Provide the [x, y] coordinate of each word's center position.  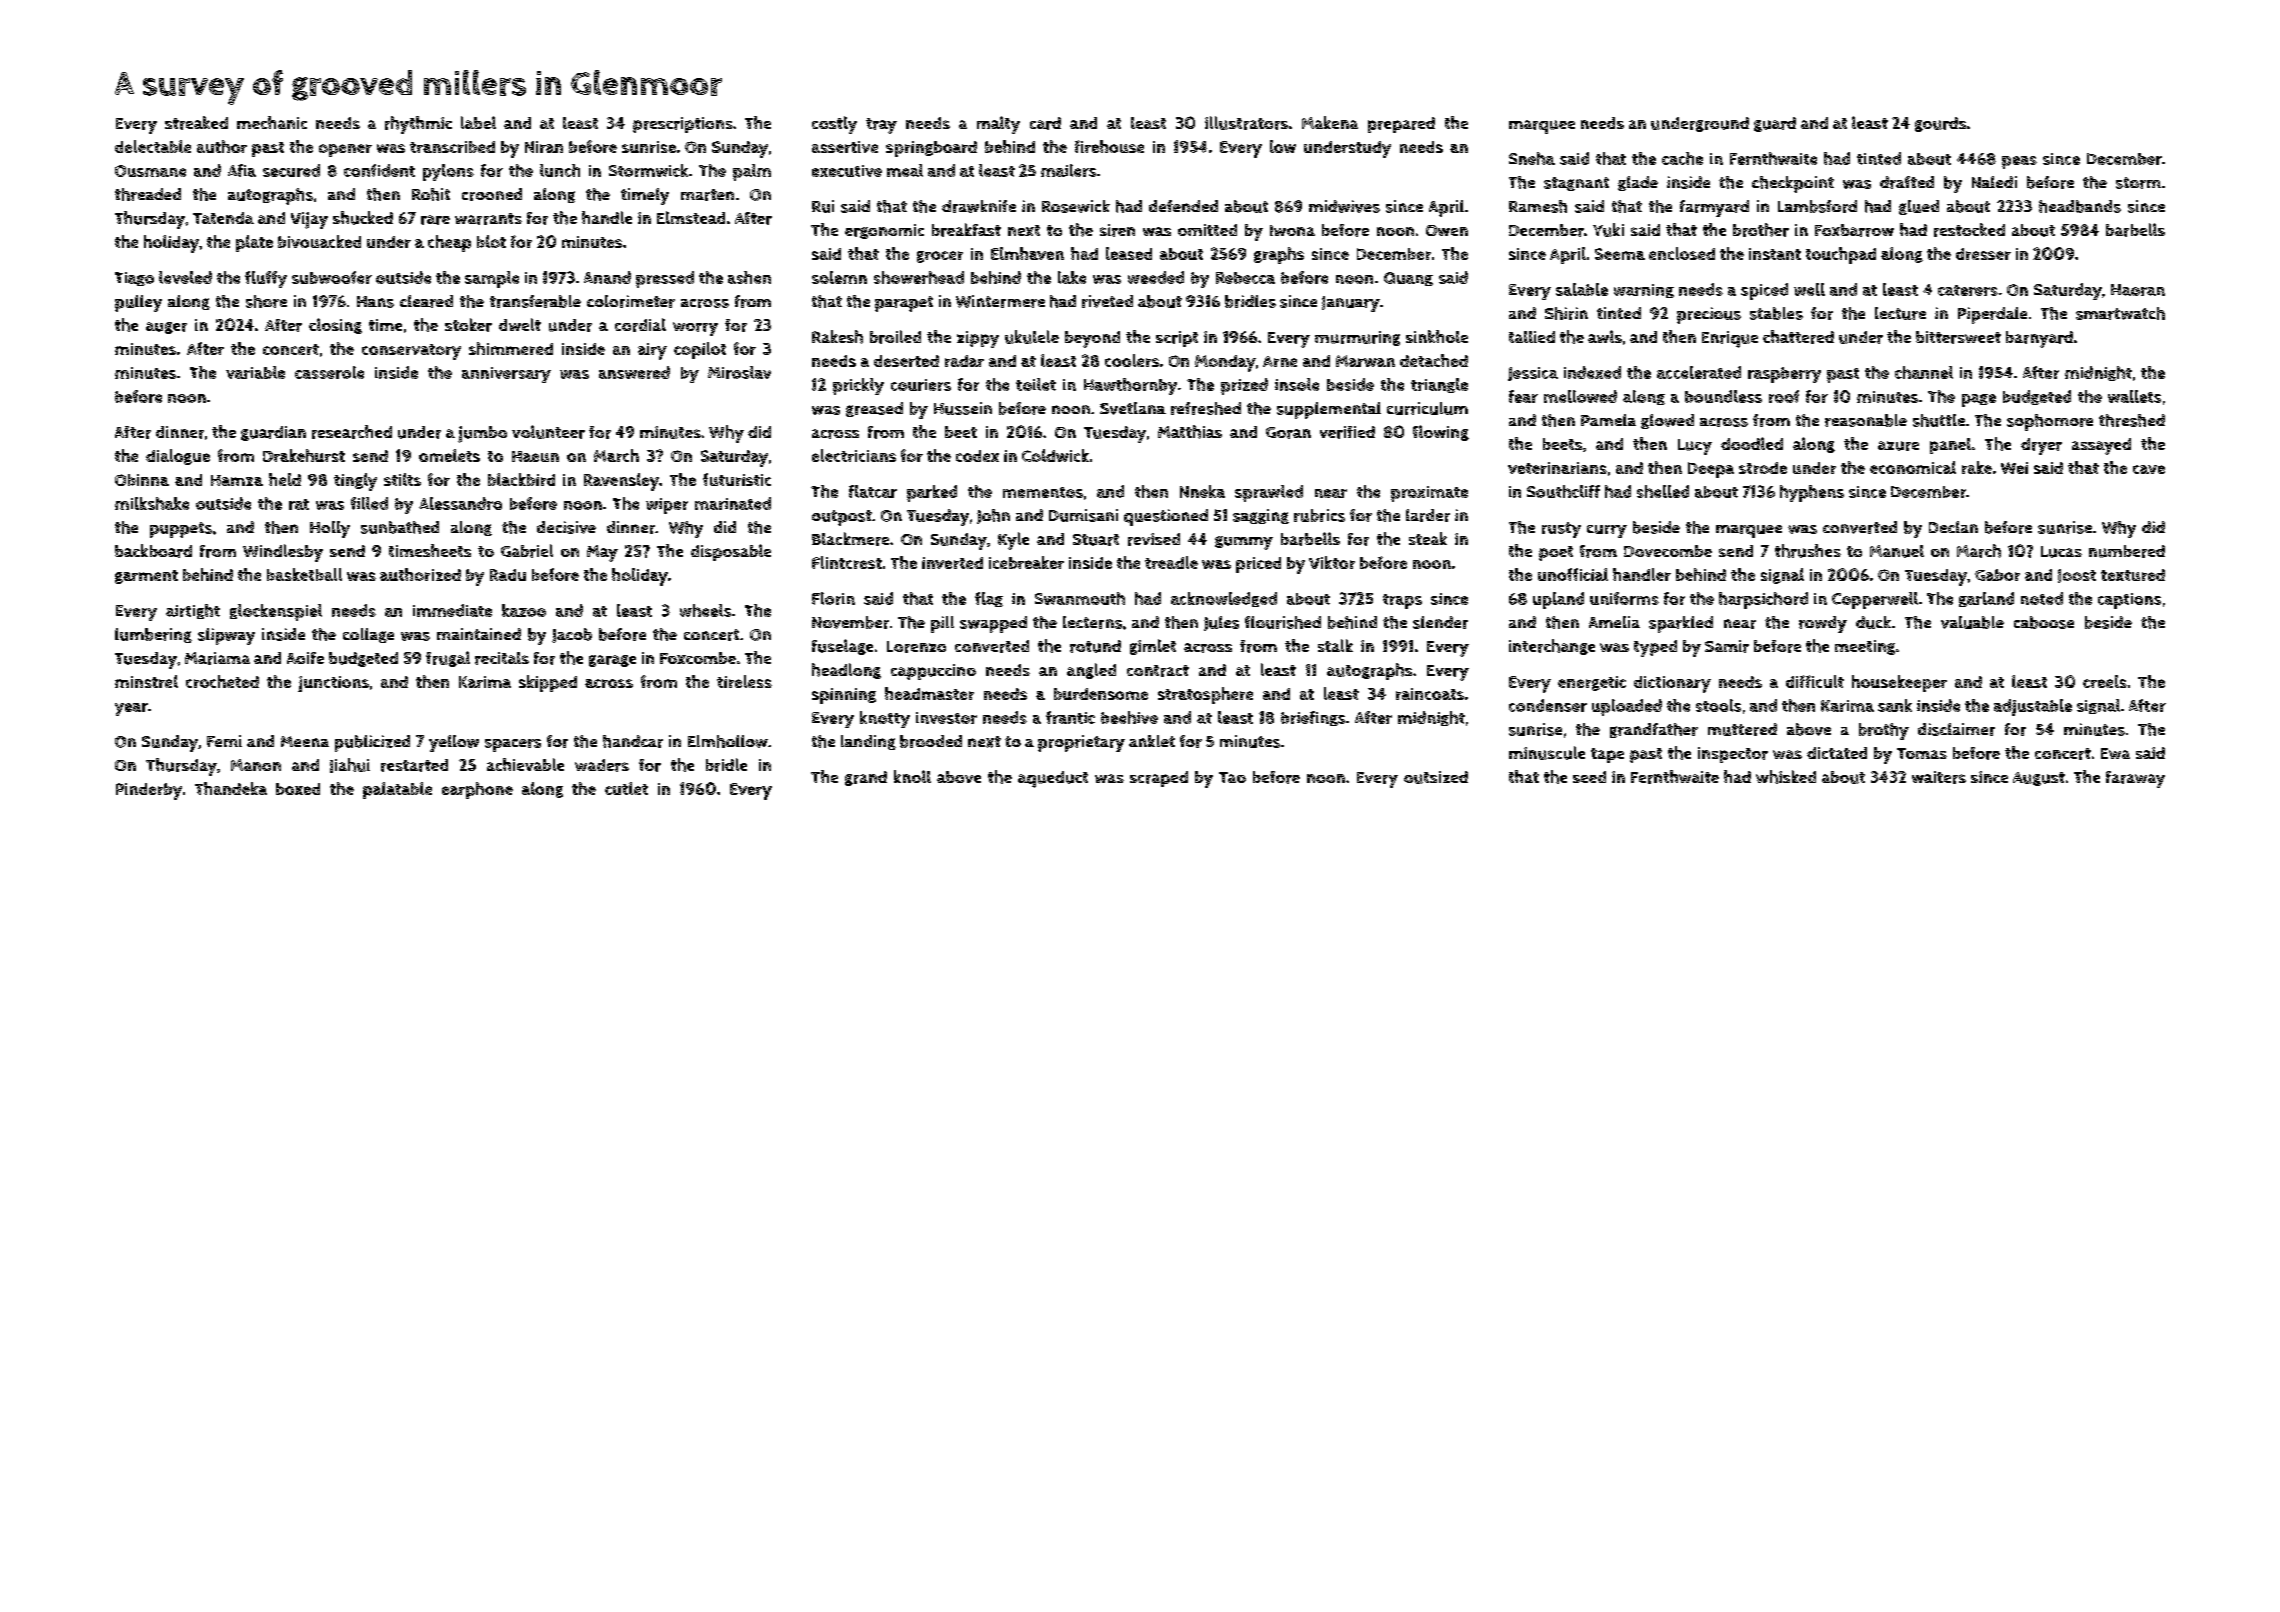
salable [1582, 289]
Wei [2014, 468]
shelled [1663, 491]
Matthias [1190, 432]
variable [255, 372]
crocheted [222, 681]
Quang [1408, 279]
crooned [492, 194]
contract [1158, 671]
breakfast [966, 230]
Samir [1727, 646]
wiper [667, 506]
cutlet [626, 788]
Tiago [134, 279]
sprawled [1269, 493]
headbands [2080, 206]
